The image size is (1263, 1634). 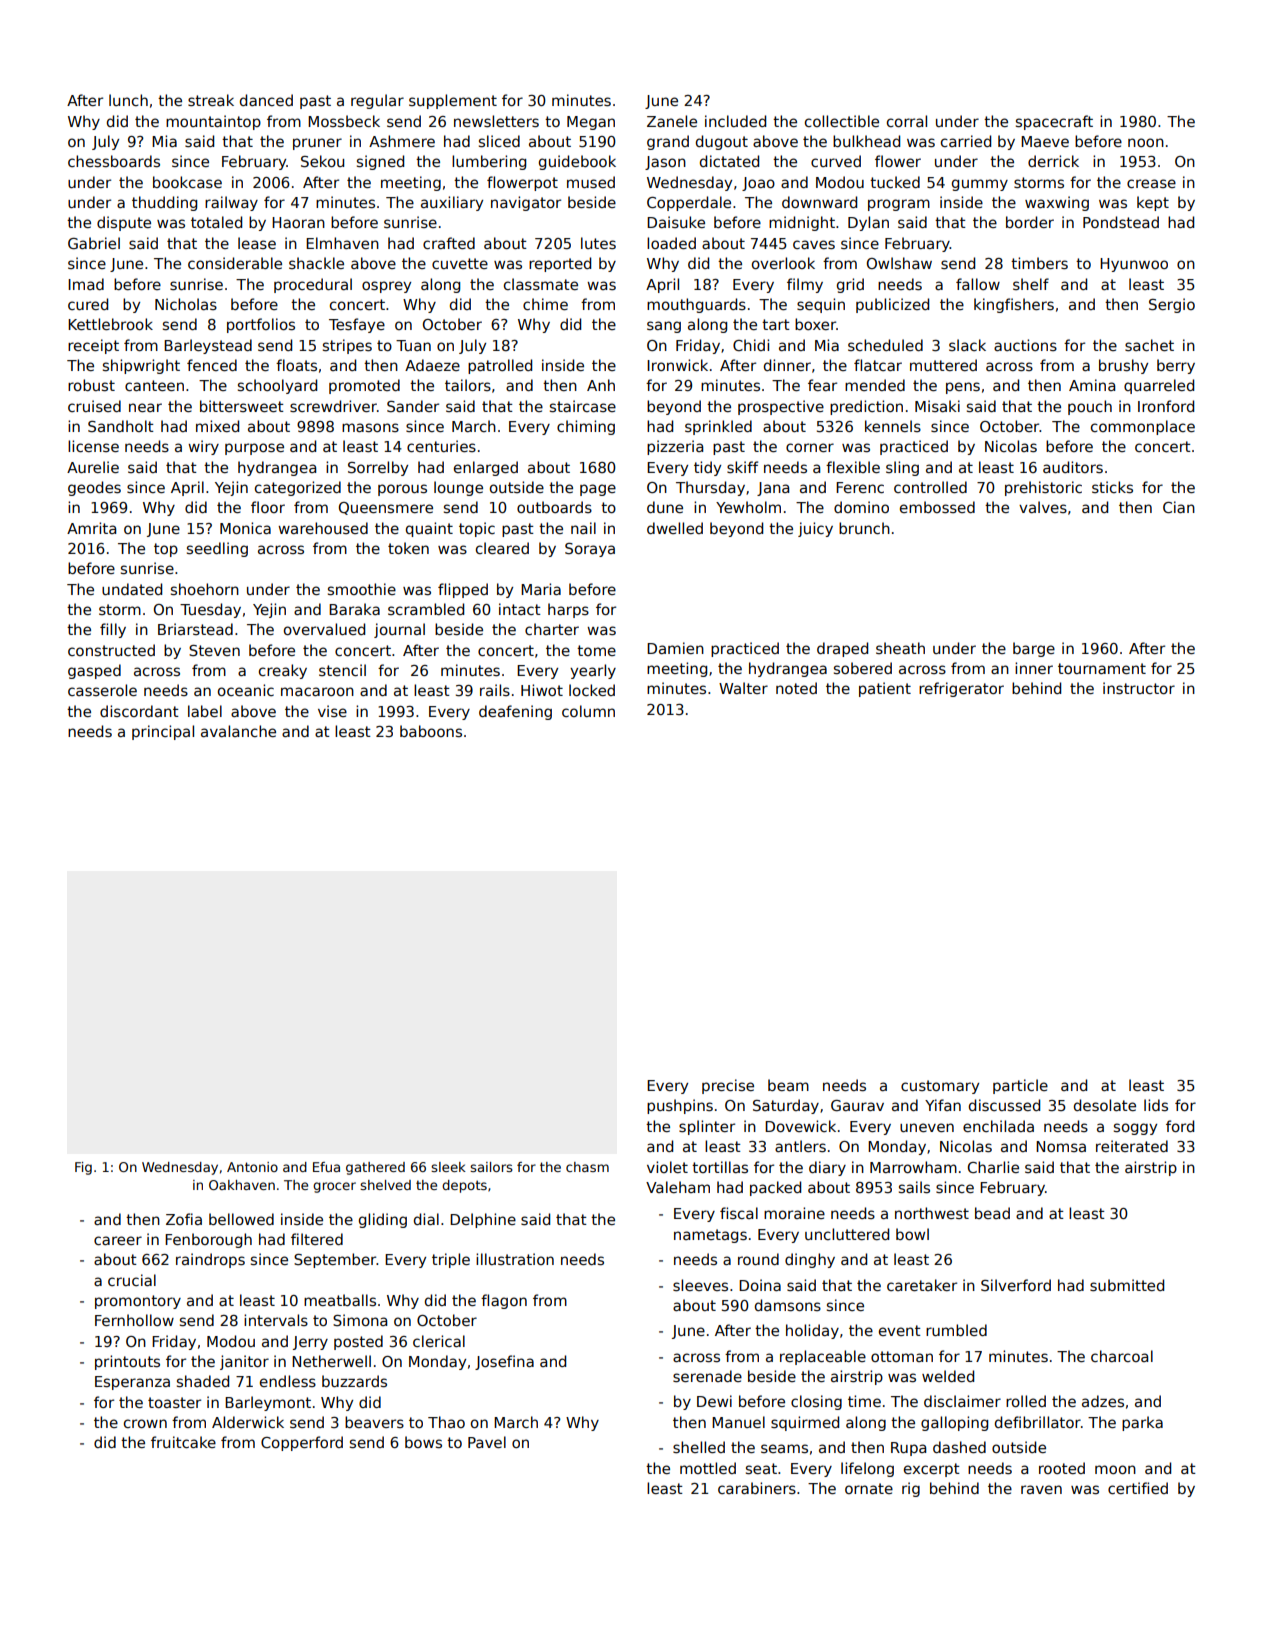 What do you see at coordinates (735, 121) in the page?
I see `included` at bounding box center [735, 121].
